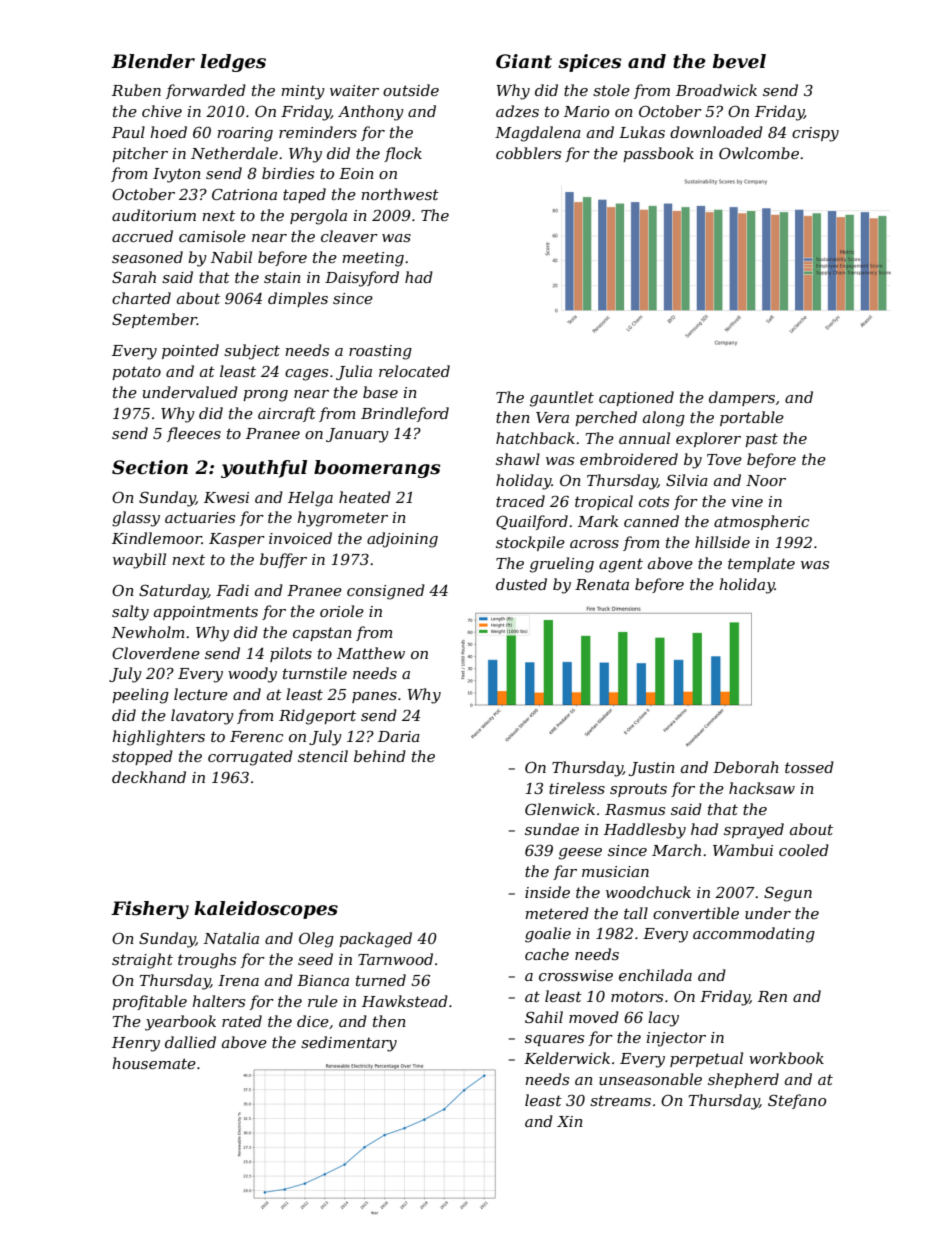  I want to click on Blender, so click(153, 61).
